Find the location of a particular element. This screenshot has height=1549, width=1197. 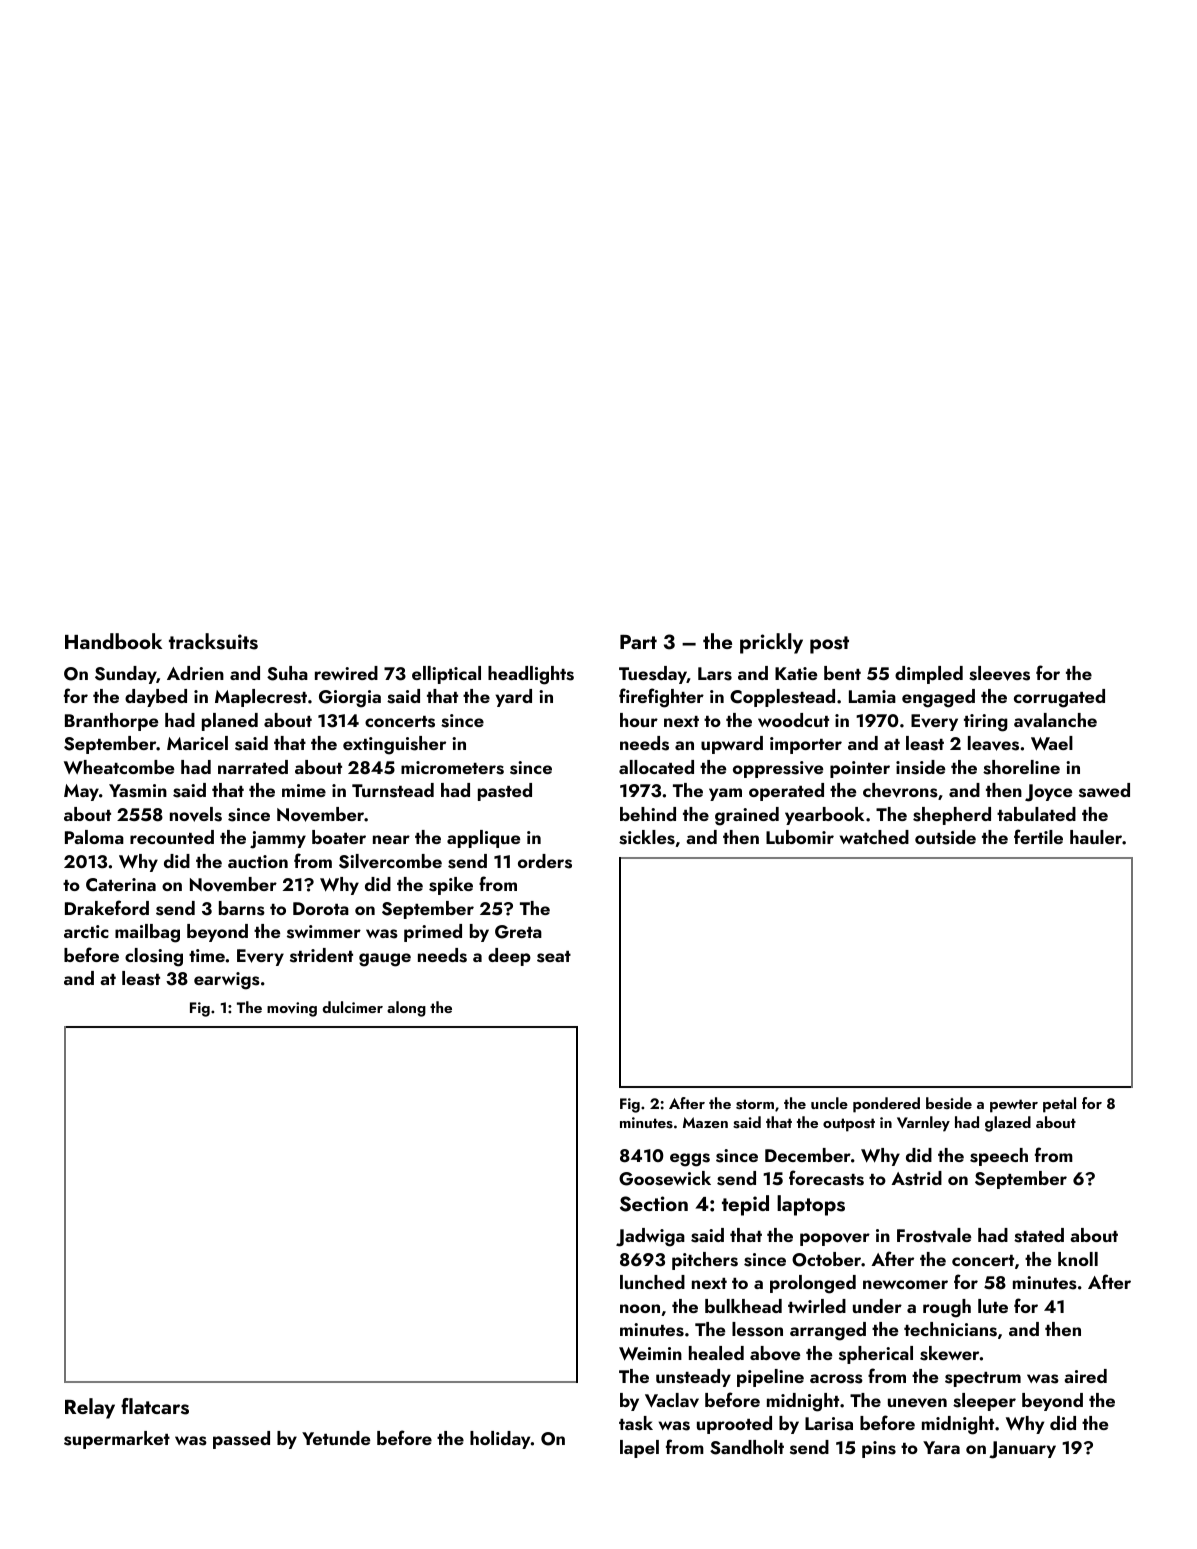

Part is located at coordinates (638, 641).
